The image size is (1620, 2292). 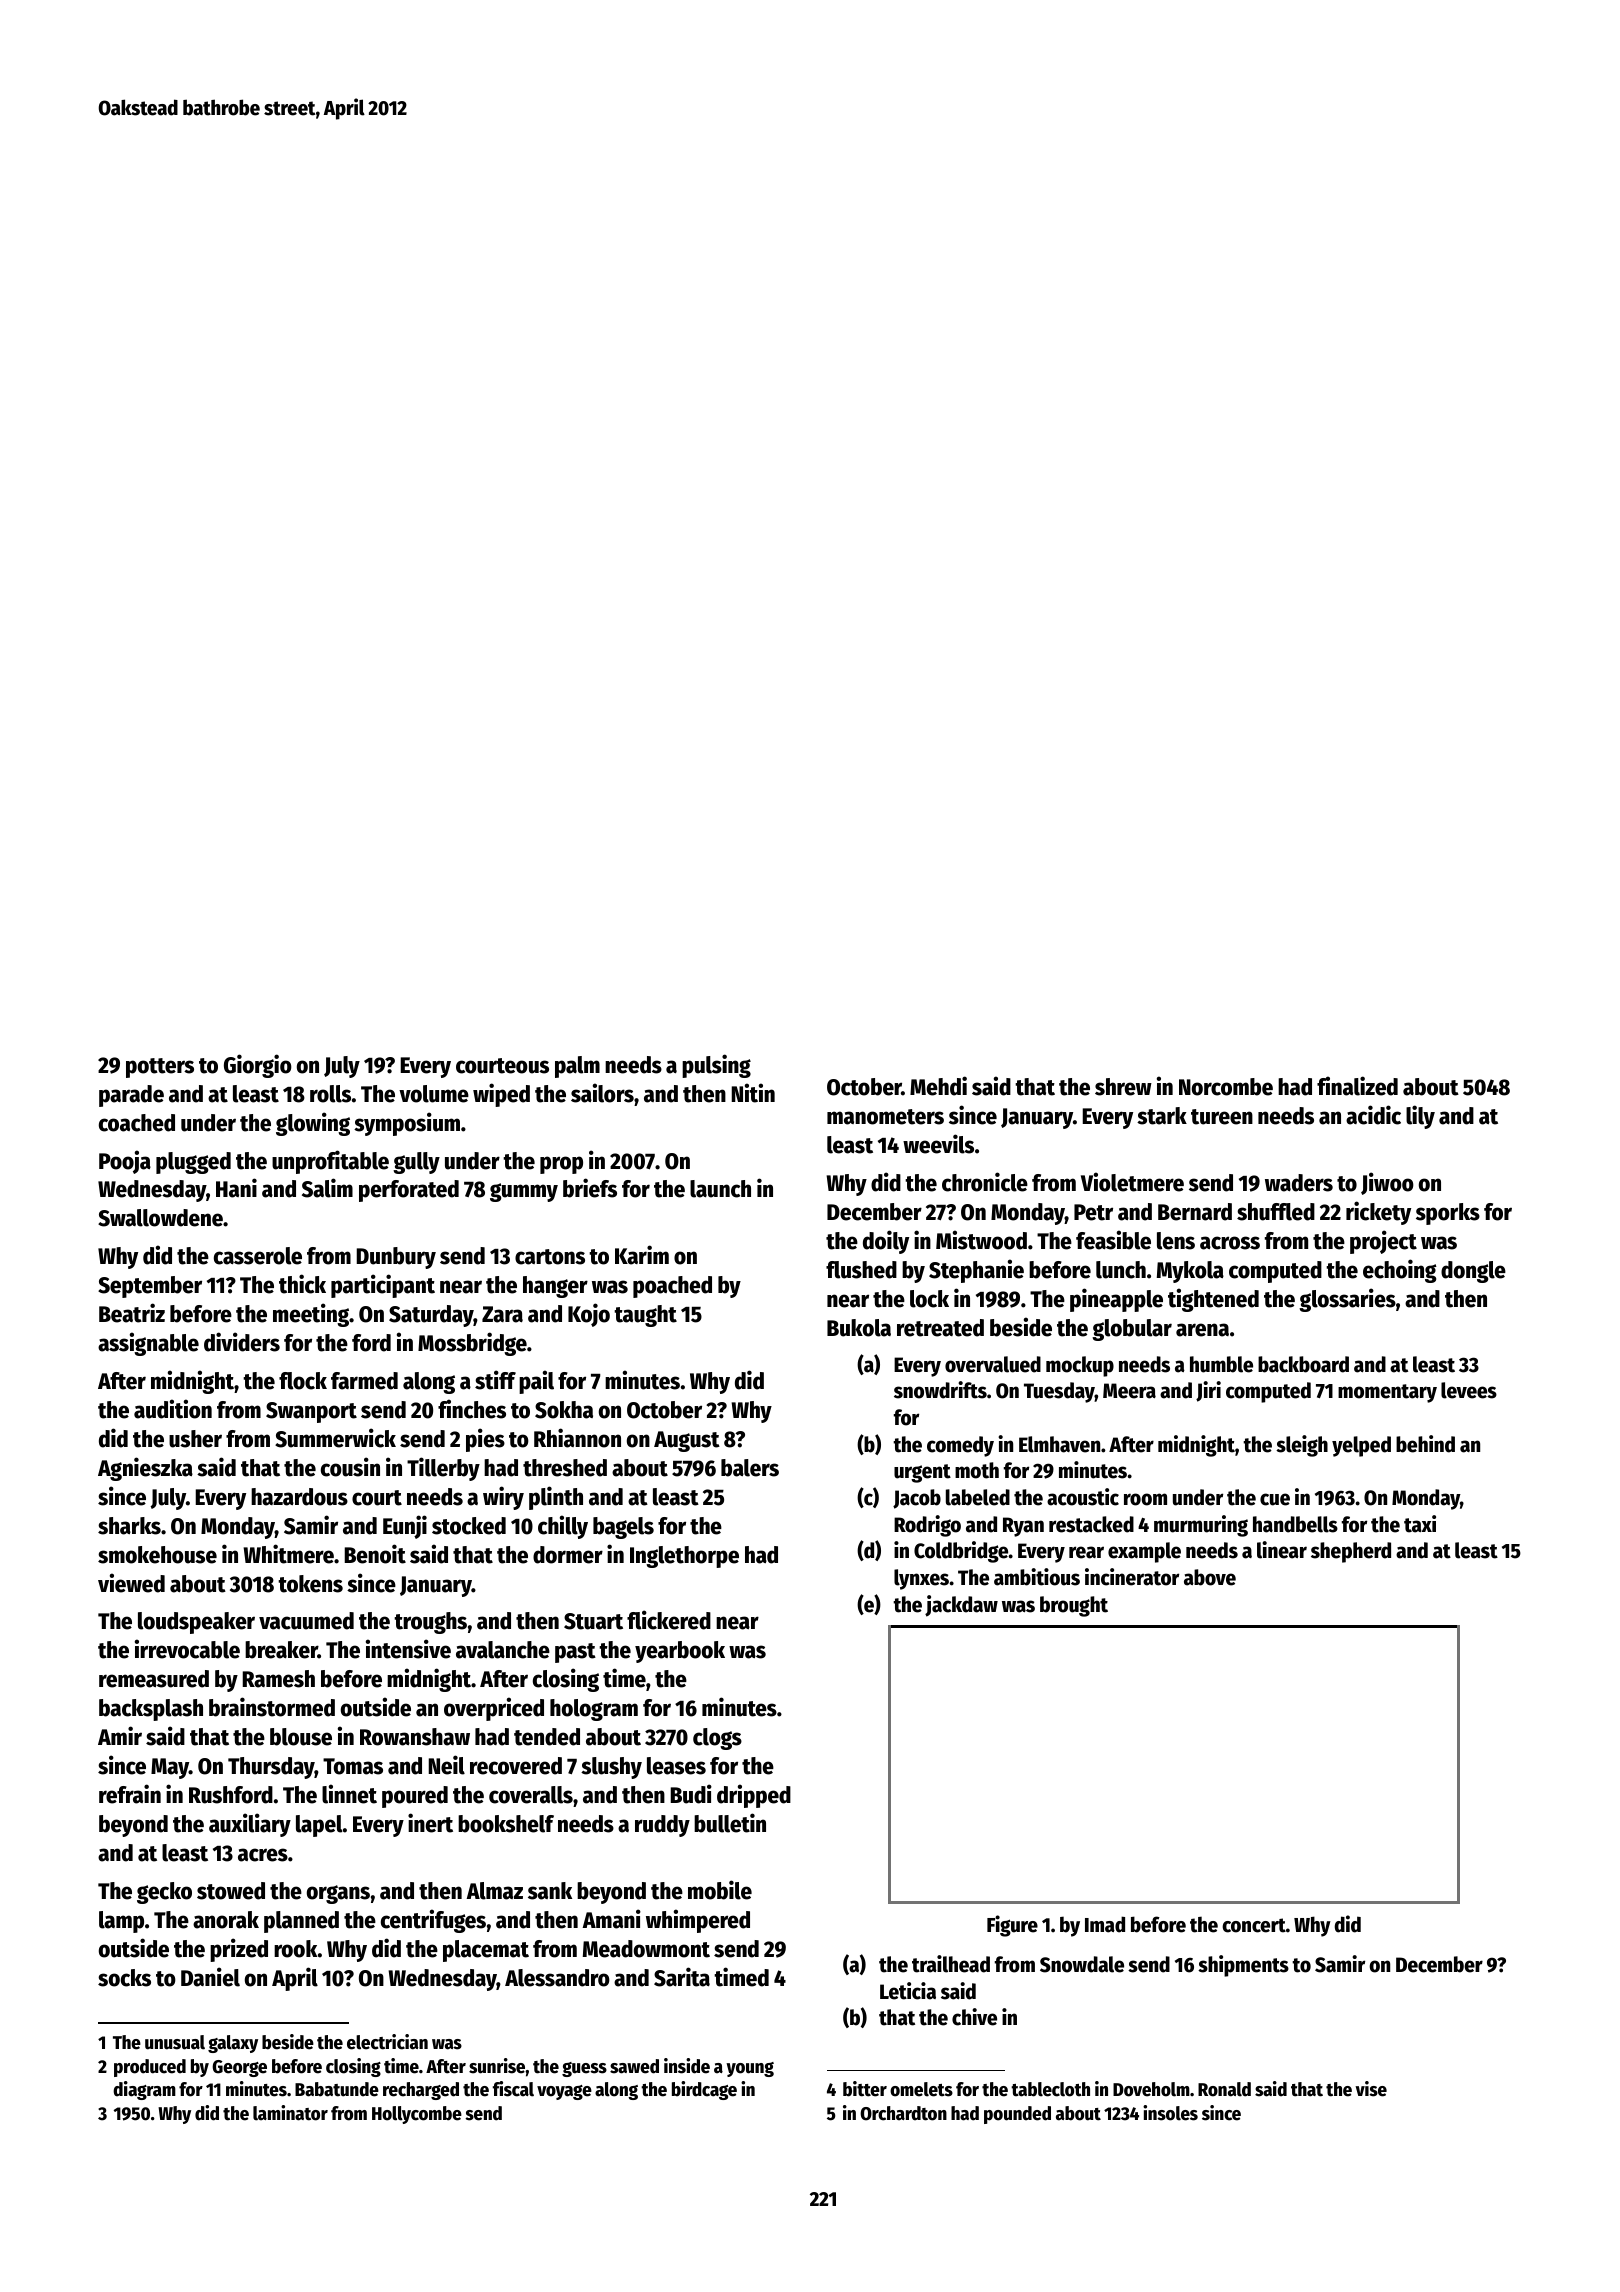 What do you see at coordinates (1448, 1214) in the screenshot?
I see `sporks` at bounding box center [1448, 1214].
